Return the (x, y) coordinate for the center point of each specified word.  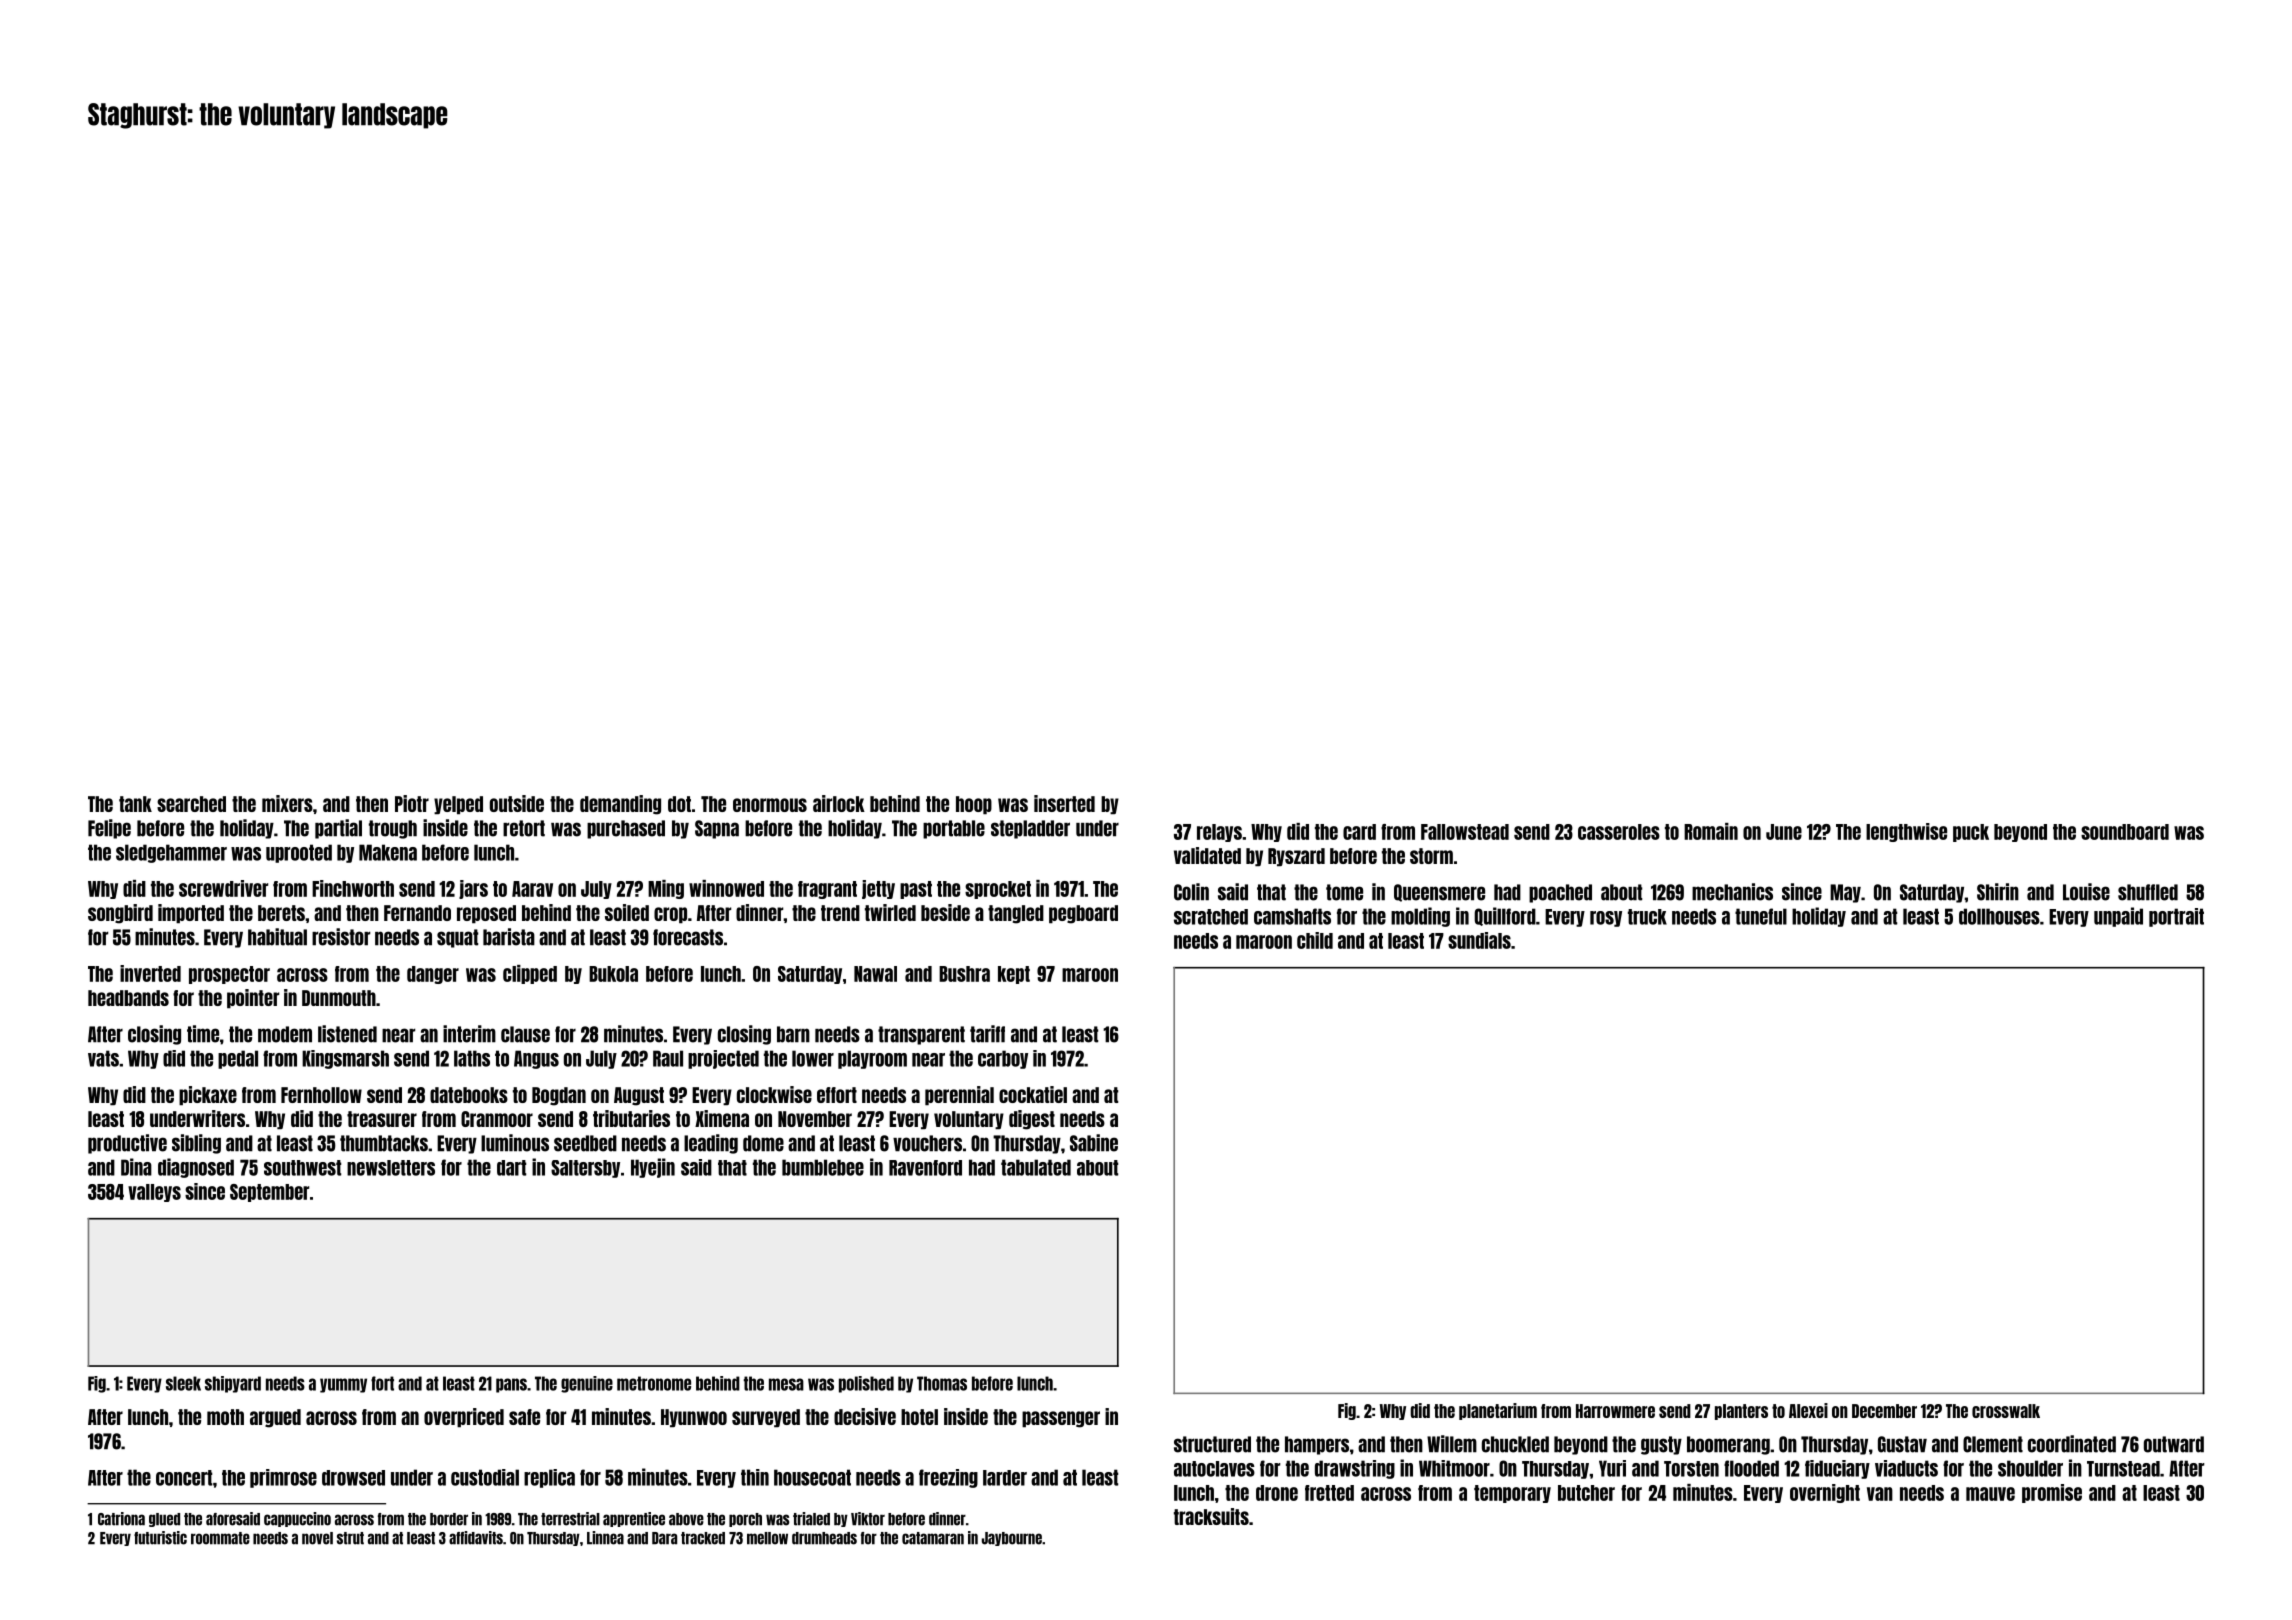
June (1784, 832)
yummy (343, 1385)
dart (511, 1168)
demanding (620, 805)
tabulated (1036, 1167)
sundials (1479, 940)
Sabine (1094, 1143)
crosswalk (2006, 1411)
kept (1014, 975)
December (1884, 1411)
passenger (1061, 1419)
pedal (238, 1059)
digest (1032, 1120)
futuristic (160, 1538)
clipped (530, 974)
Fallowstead (1465, 832)
